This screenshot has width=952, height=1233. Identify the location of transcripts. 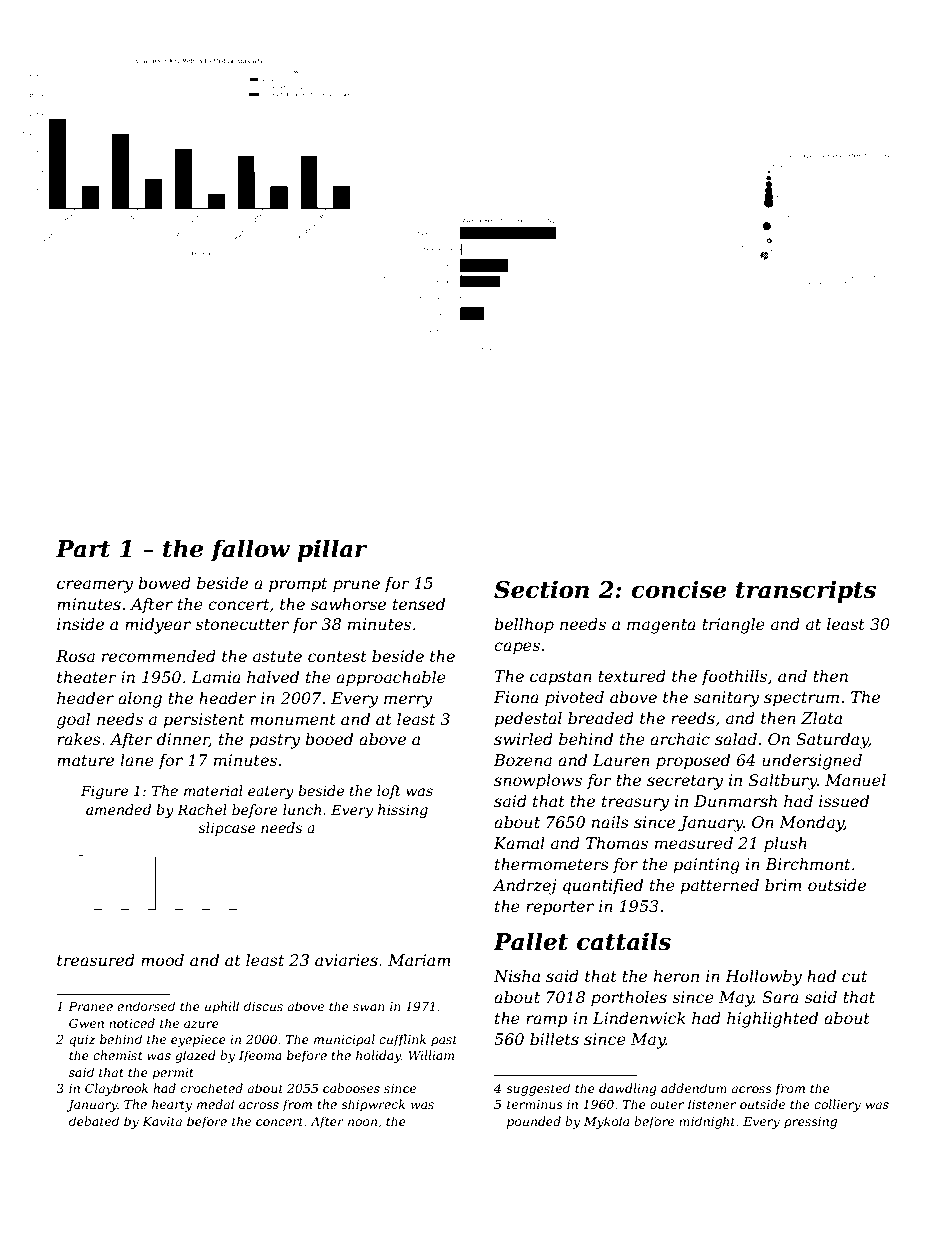
(806, 591).
